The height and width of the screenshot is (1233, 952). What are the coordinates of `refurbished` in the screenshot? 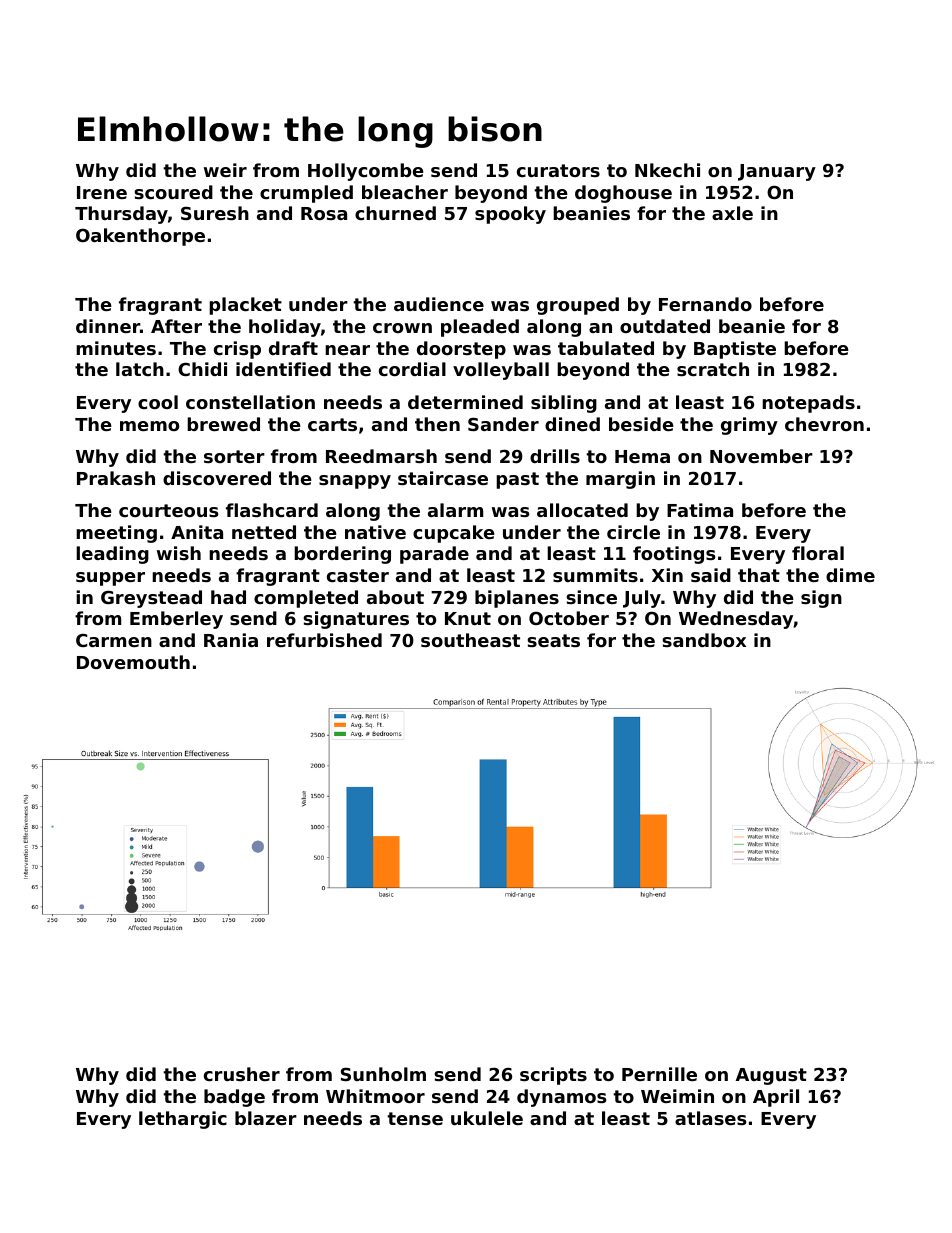 It's located at (324, 640).
